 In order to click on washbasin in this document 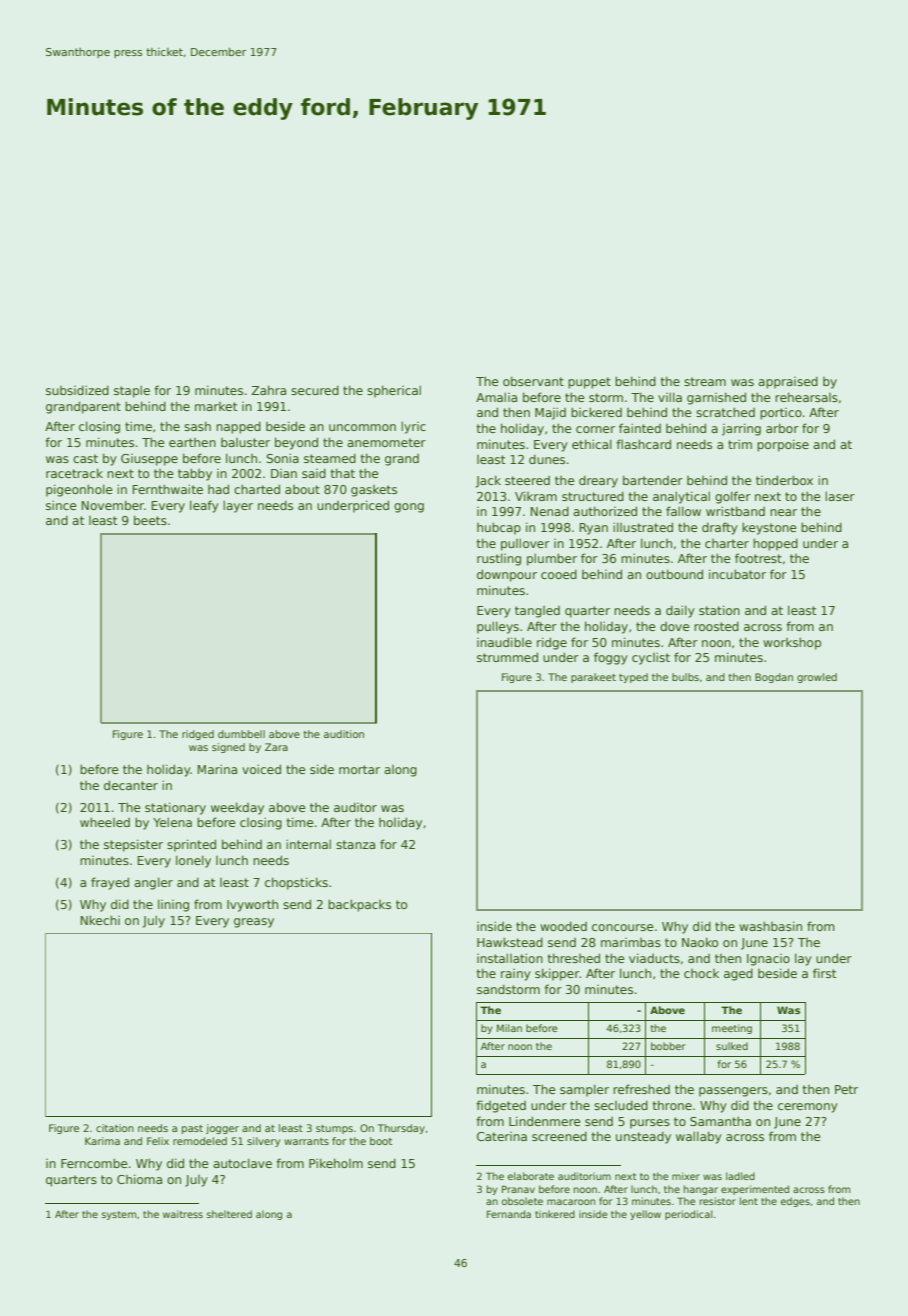, I will do `click(770, 926)`.
